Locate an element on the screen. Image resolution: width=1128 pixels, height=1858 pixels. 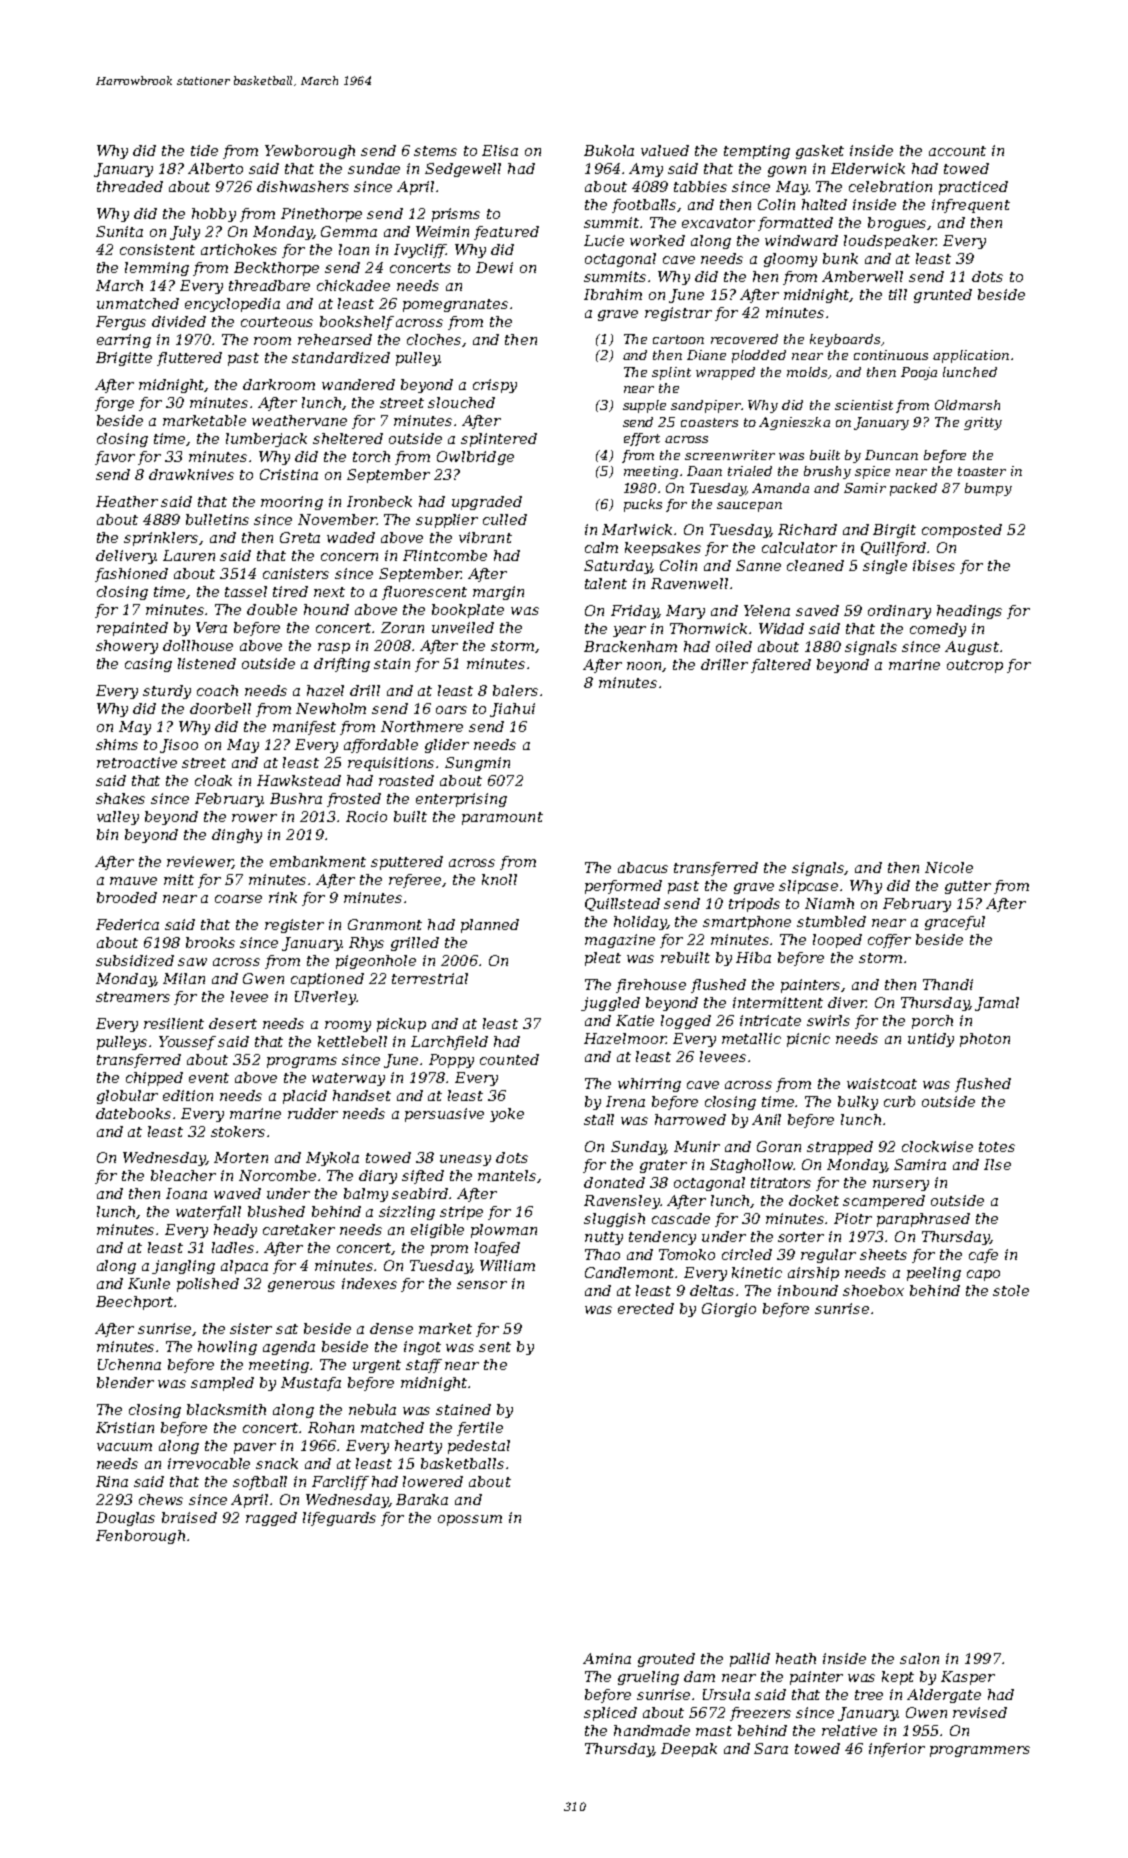
gritty is located at coordinates (983, 423).
